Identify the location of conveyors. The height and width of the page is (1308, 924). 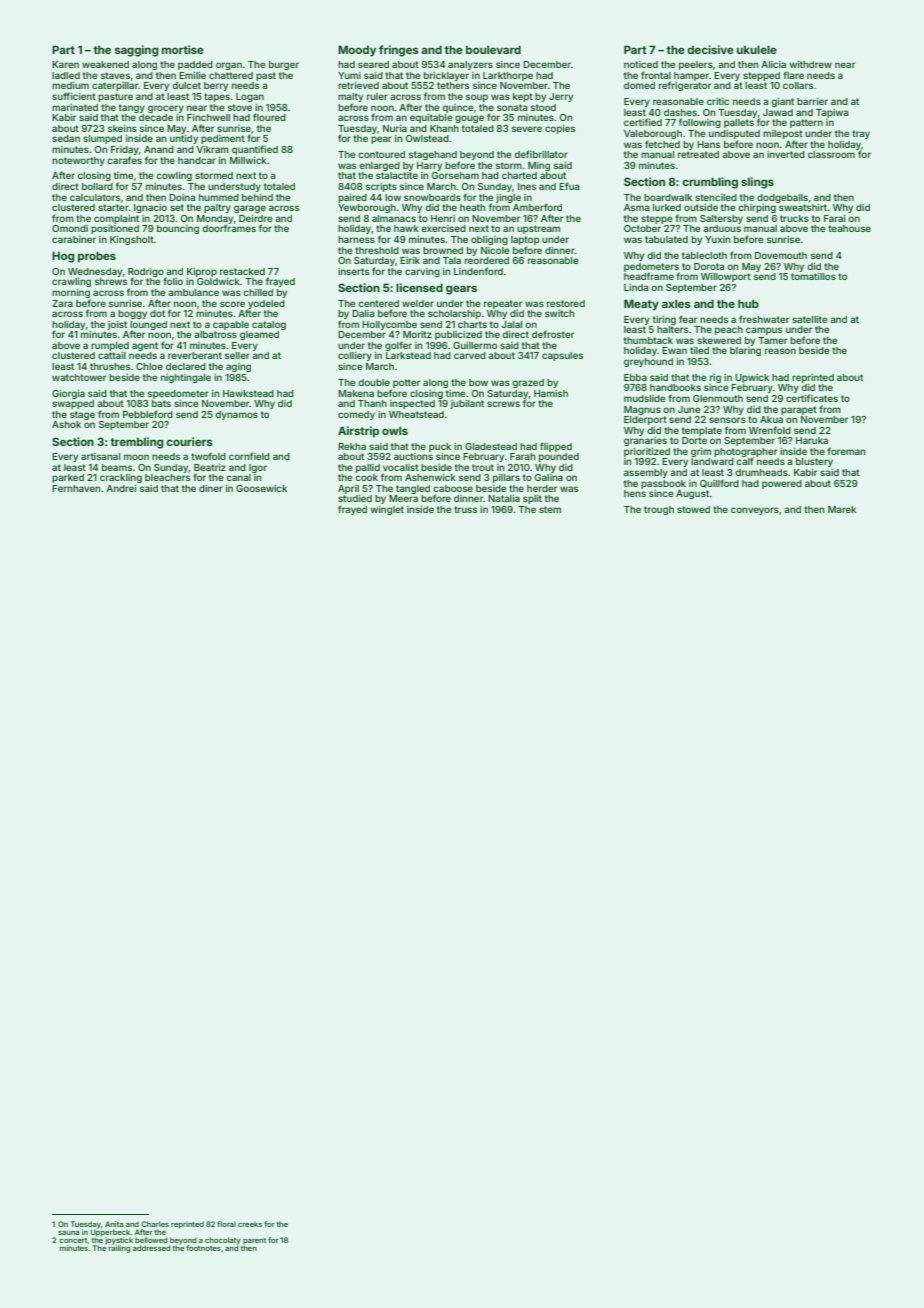
(755, 511).
